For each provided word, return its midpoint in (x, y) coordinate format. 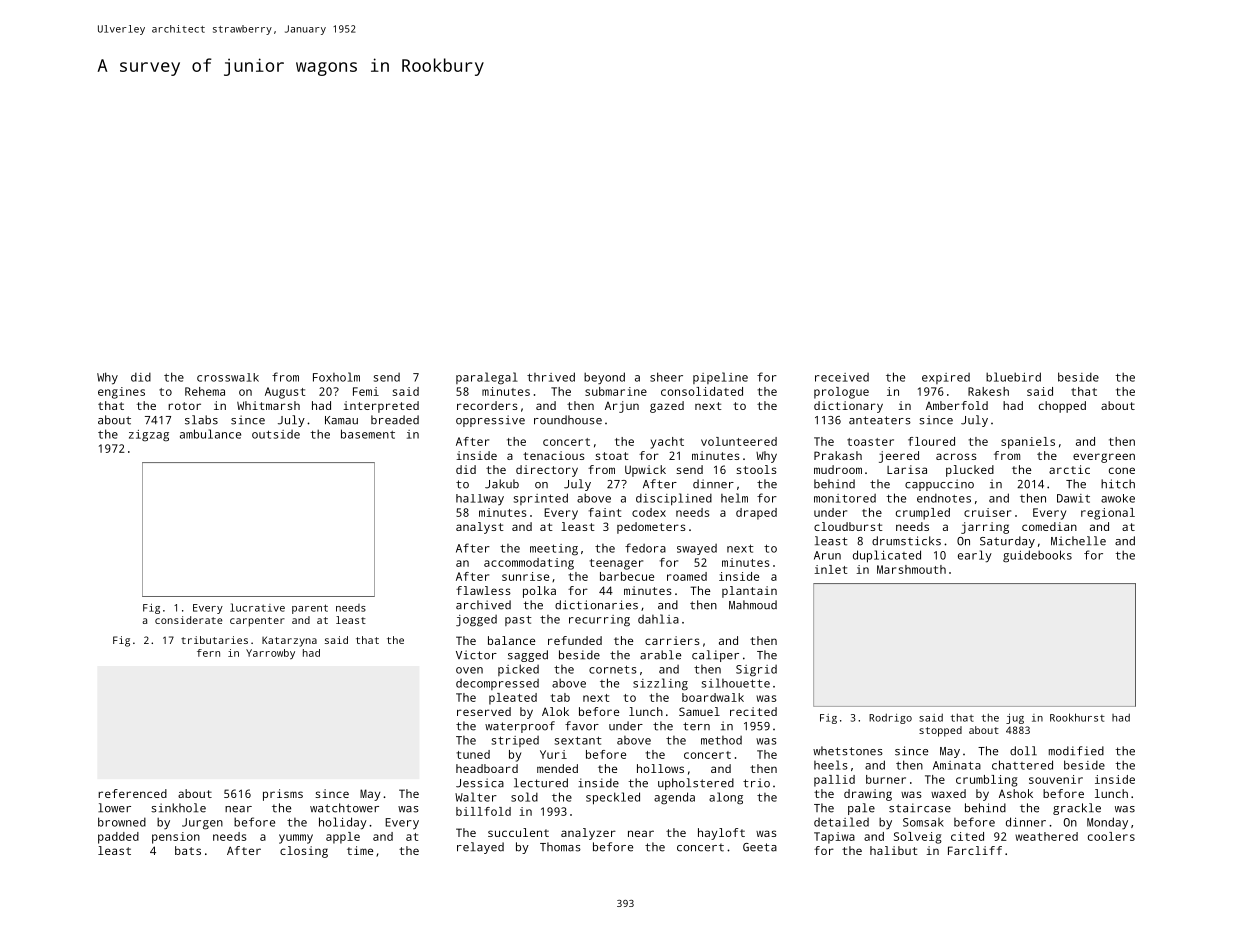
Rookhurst (1077, 717)
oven (469, 670)
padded (118, 838)
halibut (893, 850)
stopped (940, 731)
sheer (666, 377)
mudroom (838, 469)
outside (276, 434)
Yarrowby (270, 654)
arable (660, 655)
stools (756, 469)
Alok (555, 711)
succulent (518, 832)
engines (121, 393)
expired (946, 378)
